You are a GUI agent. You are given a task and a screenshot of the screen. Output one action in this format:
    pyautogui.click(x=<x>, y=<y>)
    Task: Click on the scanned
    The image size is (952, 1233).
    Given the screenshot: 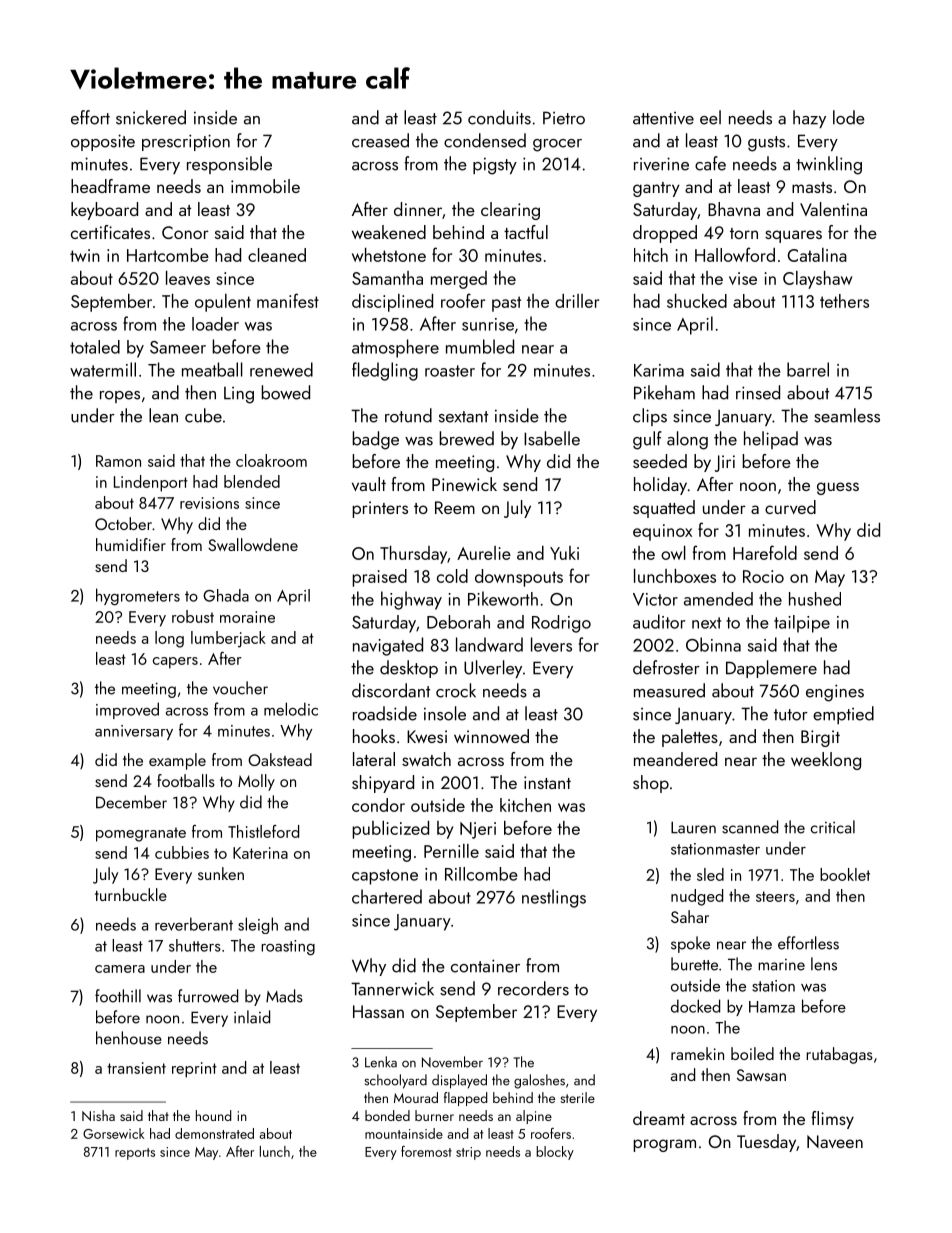 What is the action you would take?
    pyautogui.click(x=750, y=827)
